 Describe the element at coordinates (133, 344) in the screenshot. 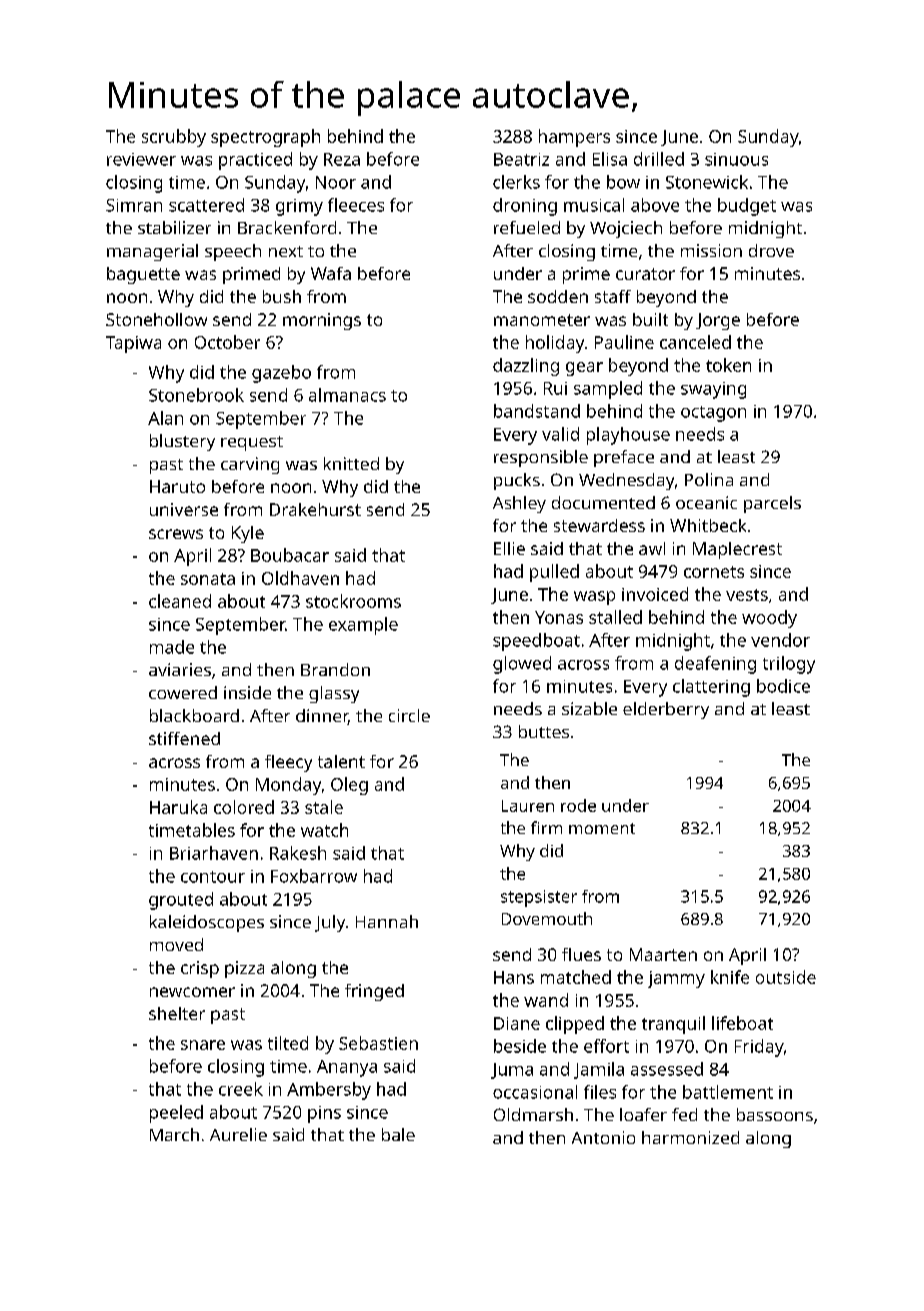

I see `Tapiwa` at that location.
